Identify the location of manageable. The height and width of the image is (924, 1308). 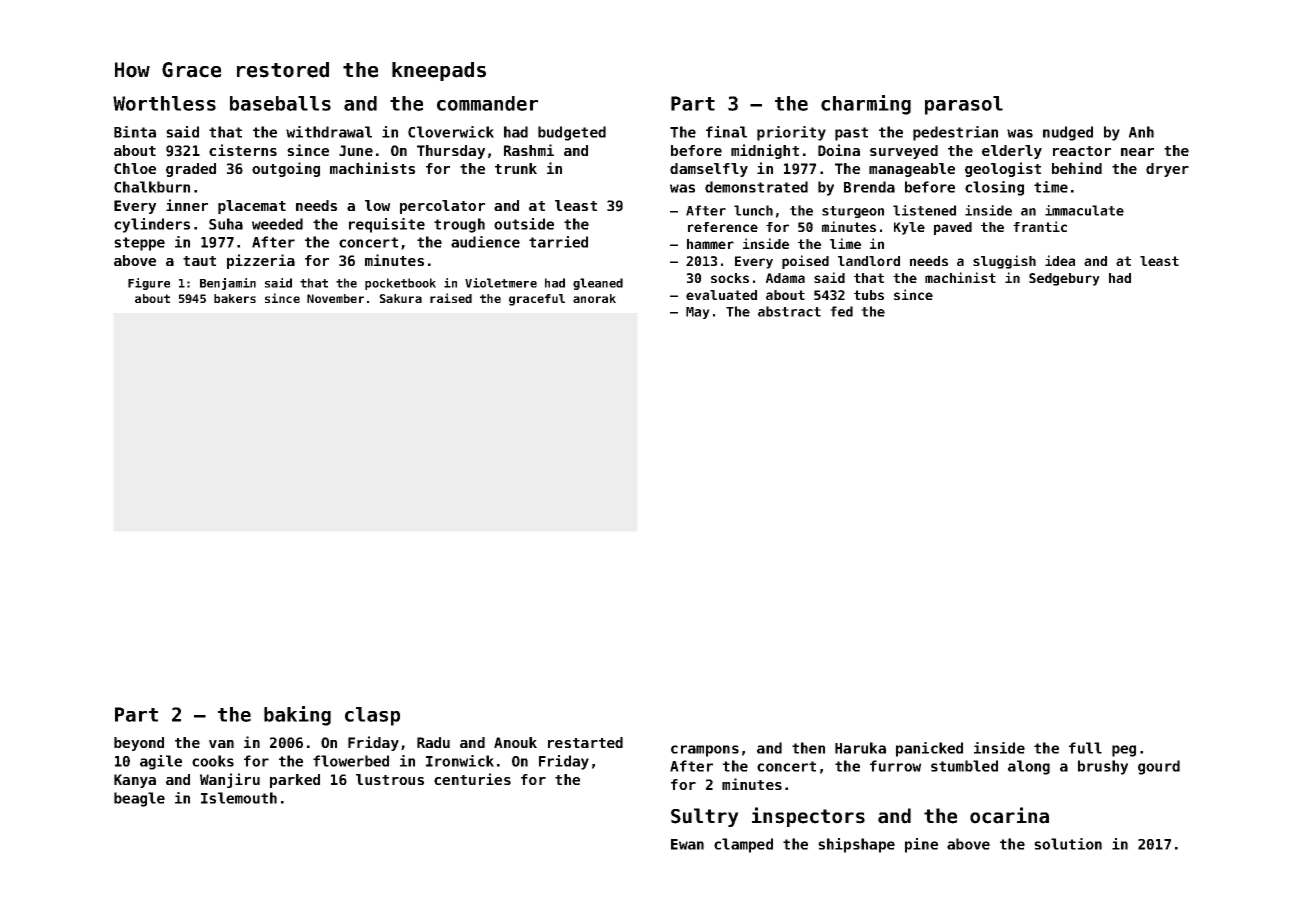
(912, 170).
